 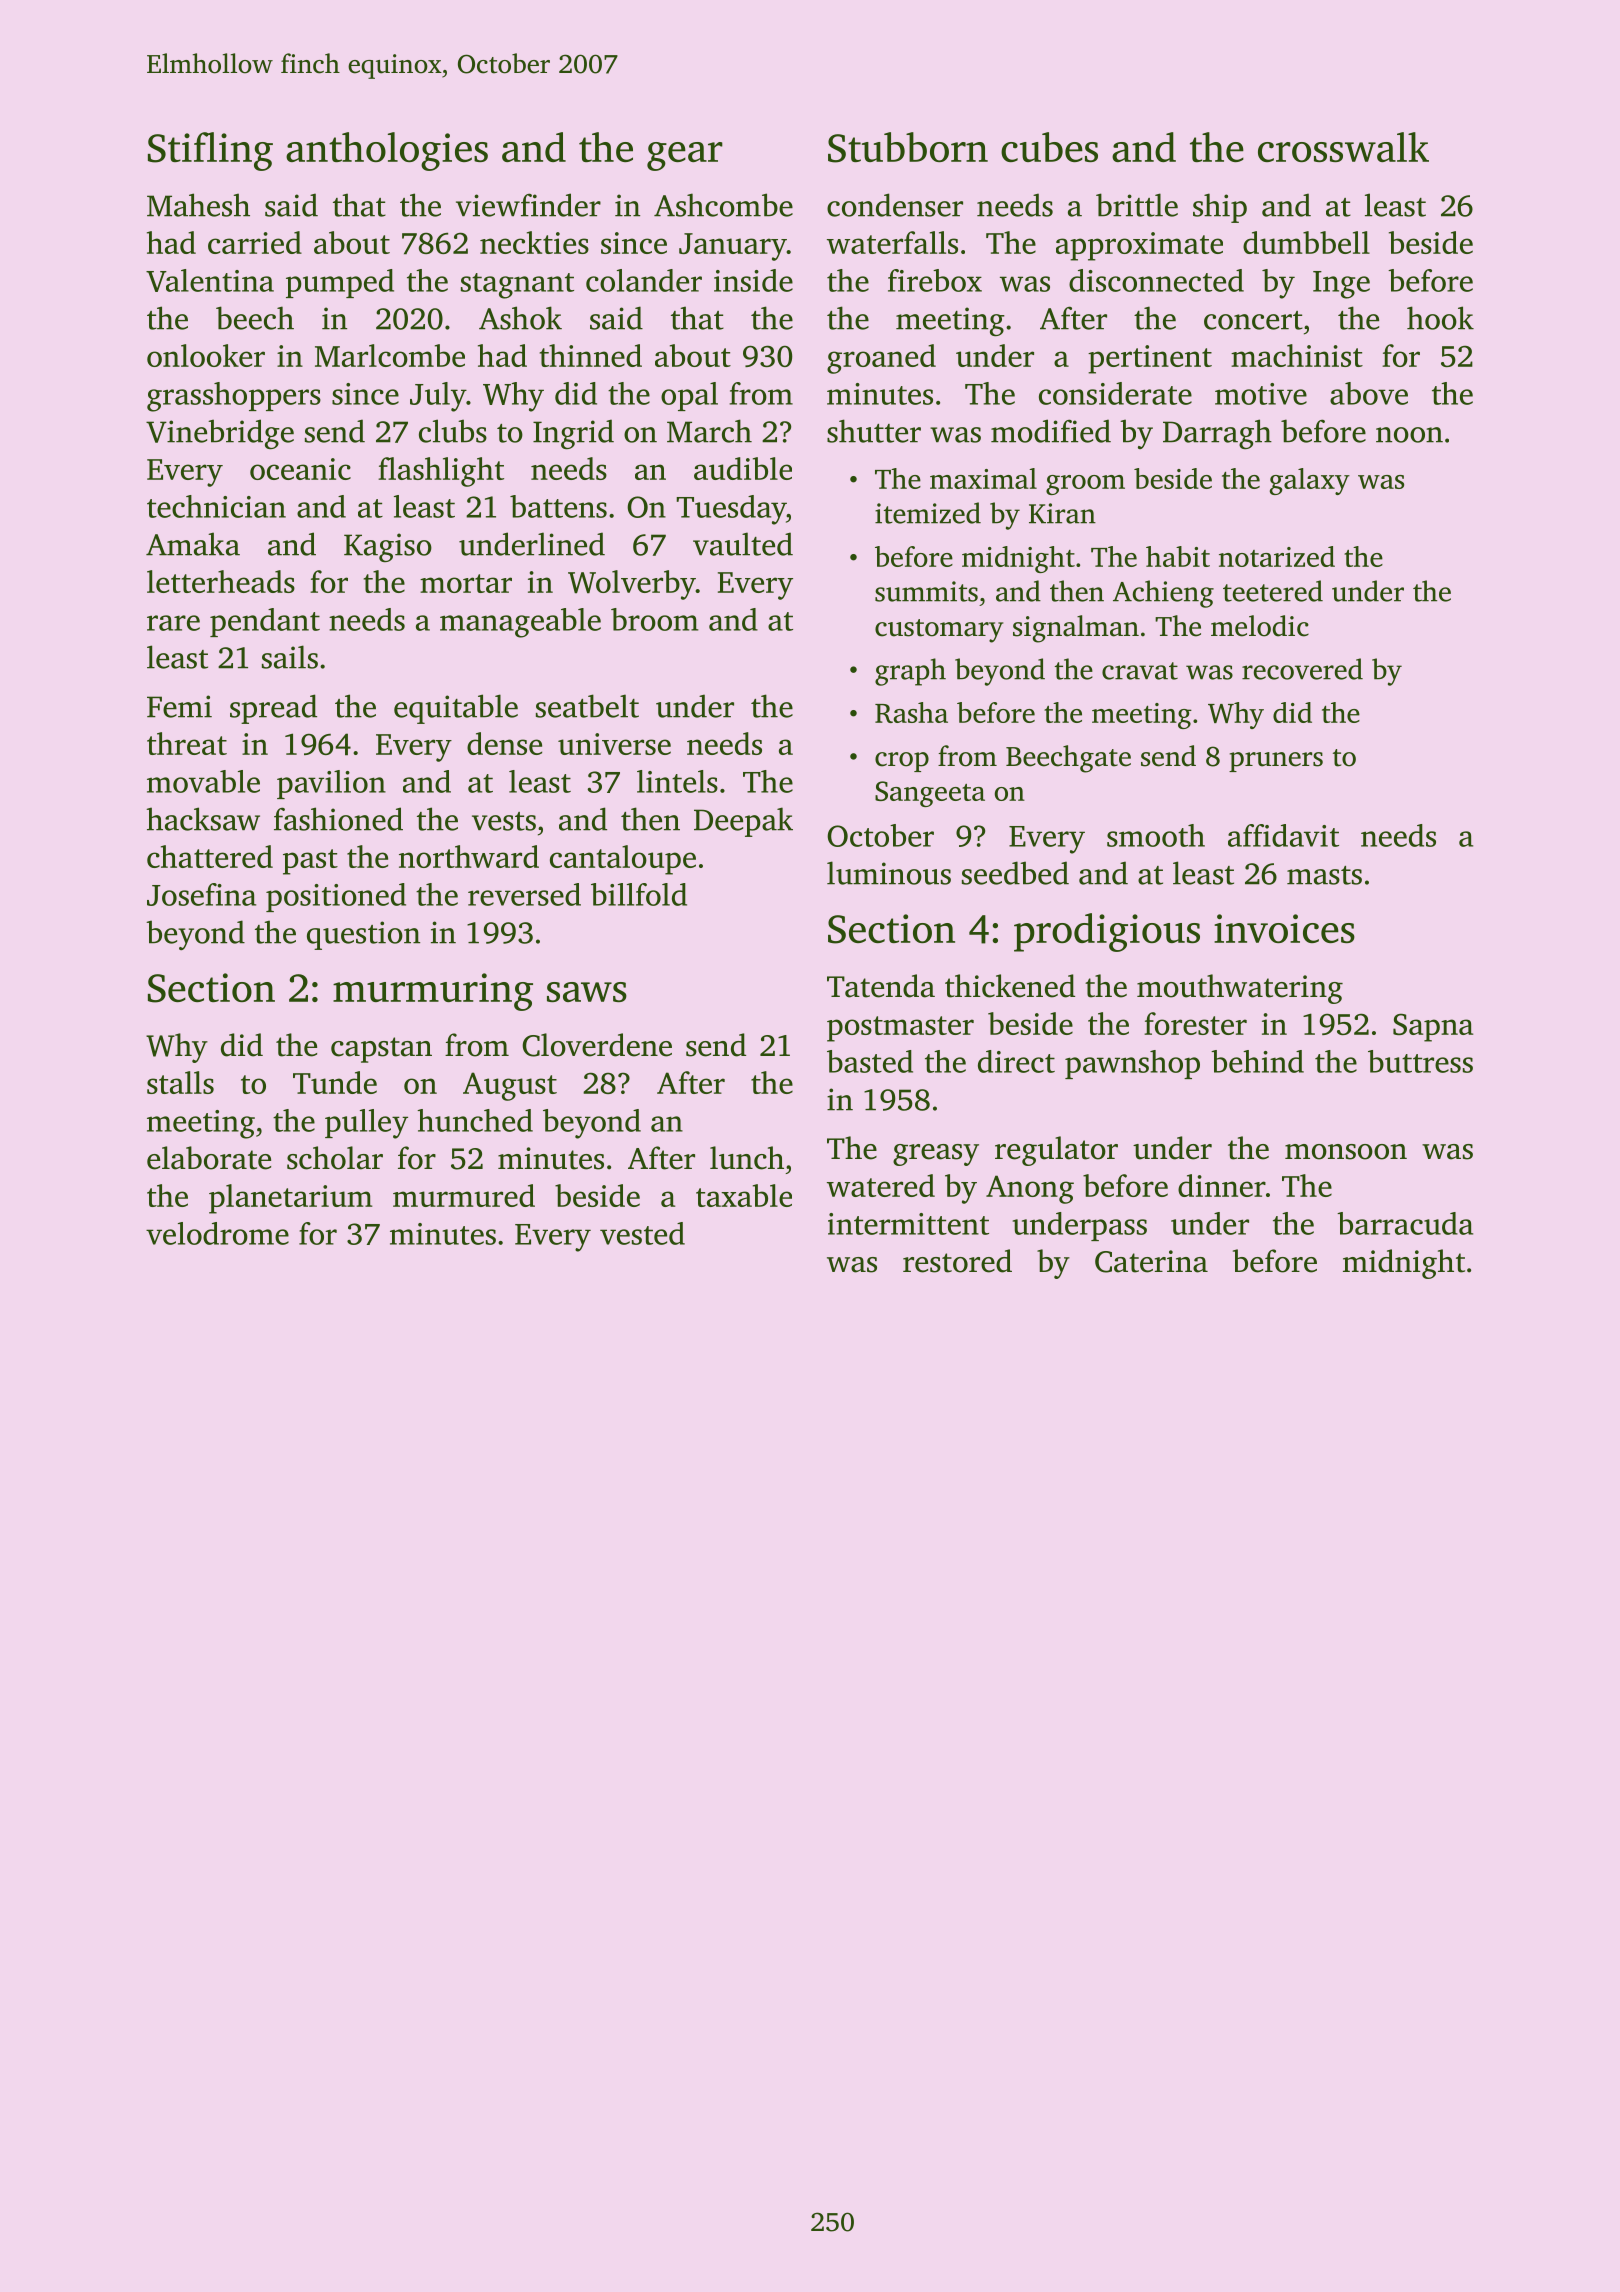 I want to click on above, so click(x=1369, y=393).
